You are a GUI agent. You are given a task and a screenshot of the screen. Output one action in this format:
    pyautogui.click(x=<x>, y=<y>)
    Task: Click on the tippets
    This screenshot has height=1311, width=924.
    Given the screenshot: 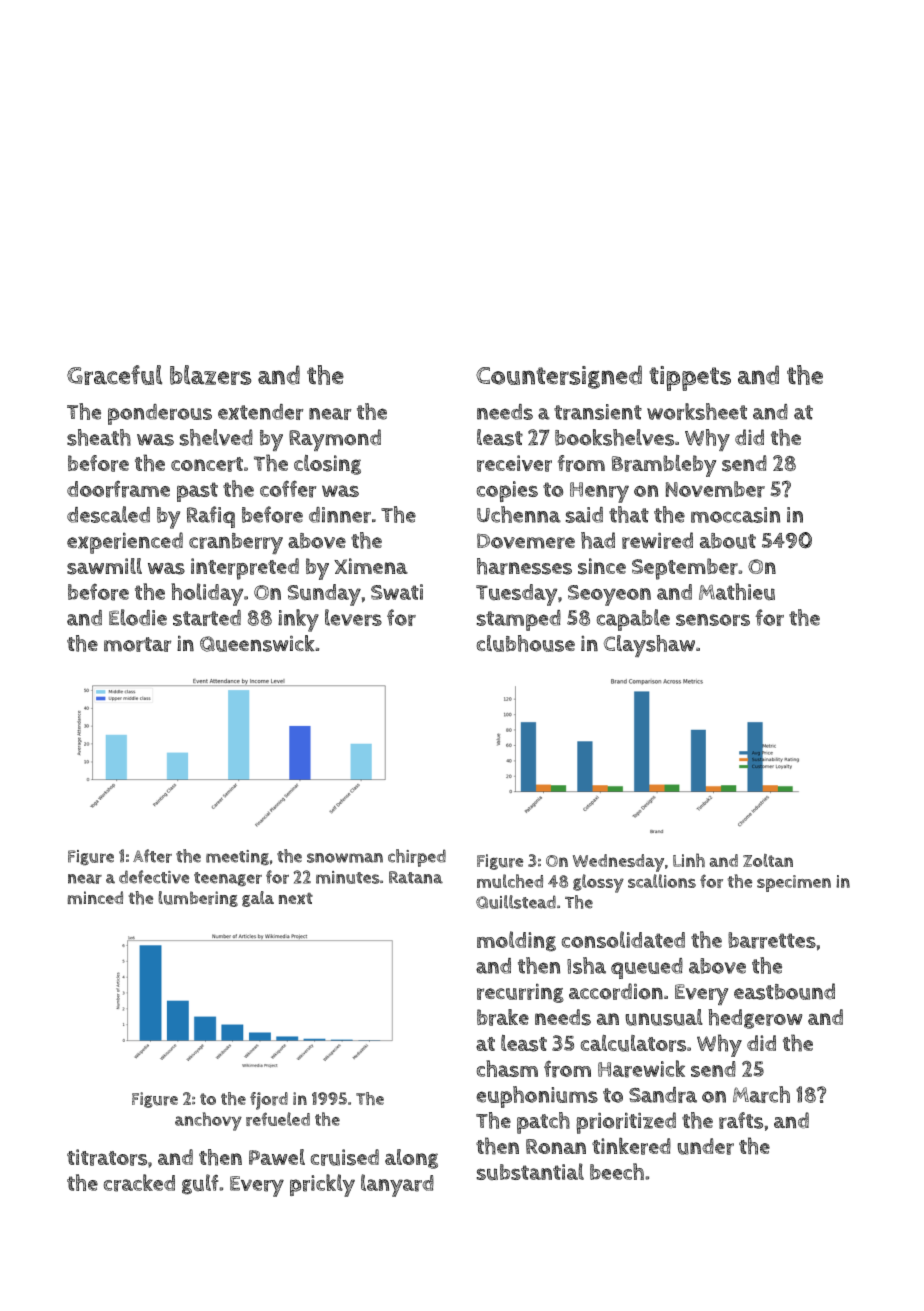 What is the action you would take?
    pyautogui.click(x=690, y=378)
